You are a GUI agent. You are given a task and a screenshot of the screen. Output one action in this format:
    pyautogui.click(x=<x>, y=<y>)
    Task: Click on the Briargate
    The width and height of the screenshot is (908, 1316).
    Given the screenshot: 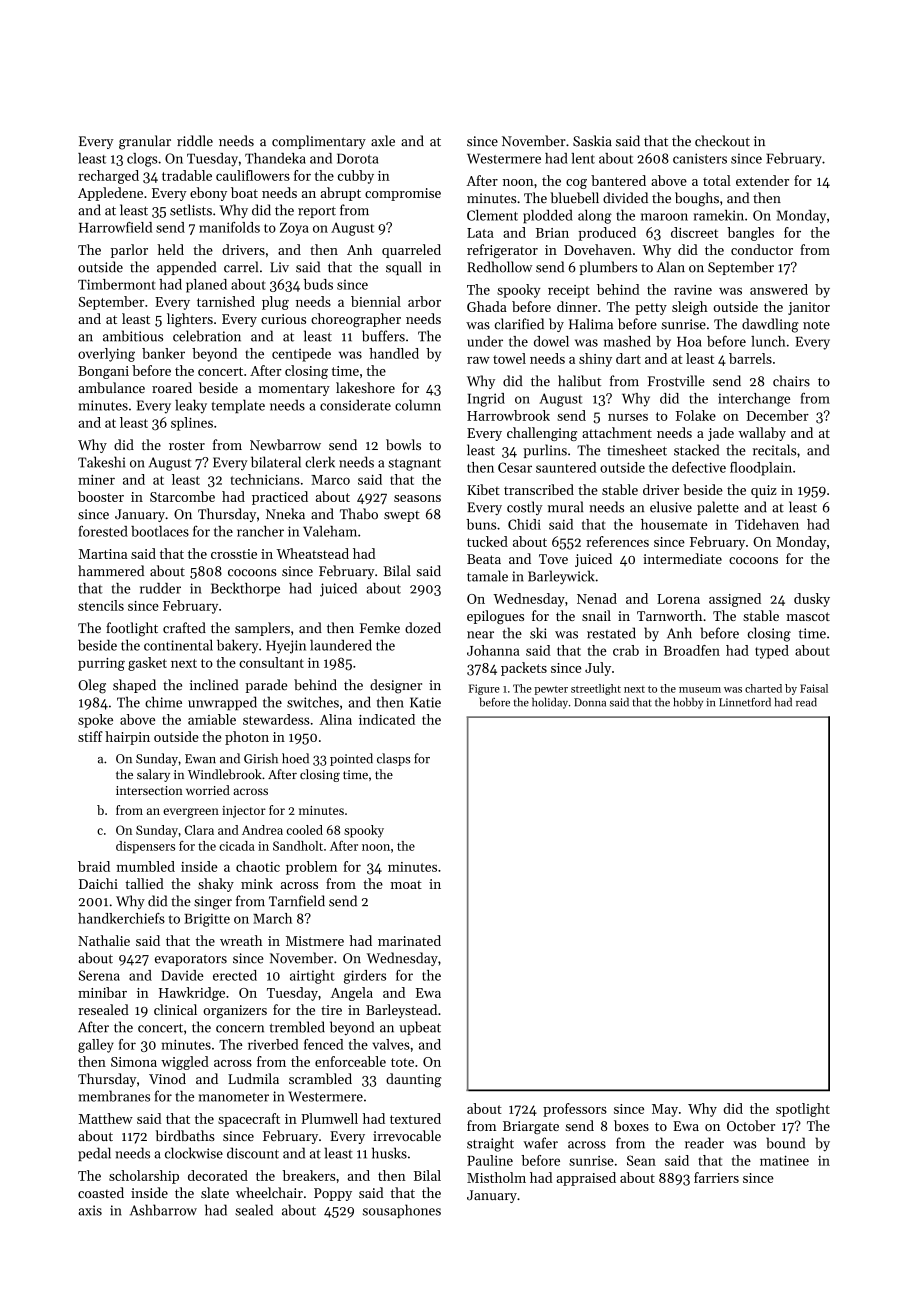 What is the action you would take?
    pyautogui.click(x=531, y=1127)
